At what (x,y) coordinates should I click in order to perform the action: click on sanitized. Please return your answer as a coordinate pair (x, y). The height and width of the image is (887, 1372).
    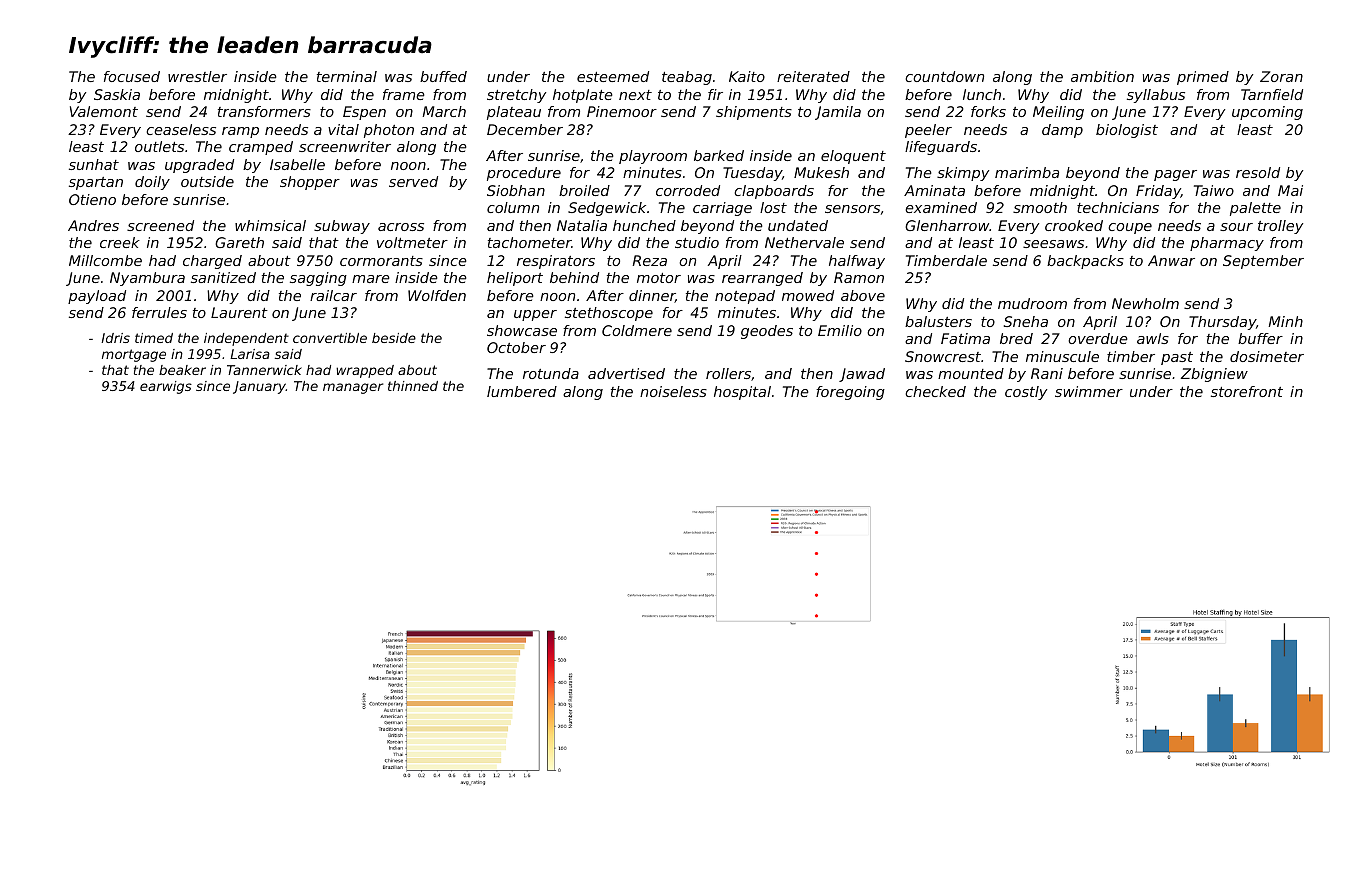
    Looking at the image, I should click on (223, 277).
